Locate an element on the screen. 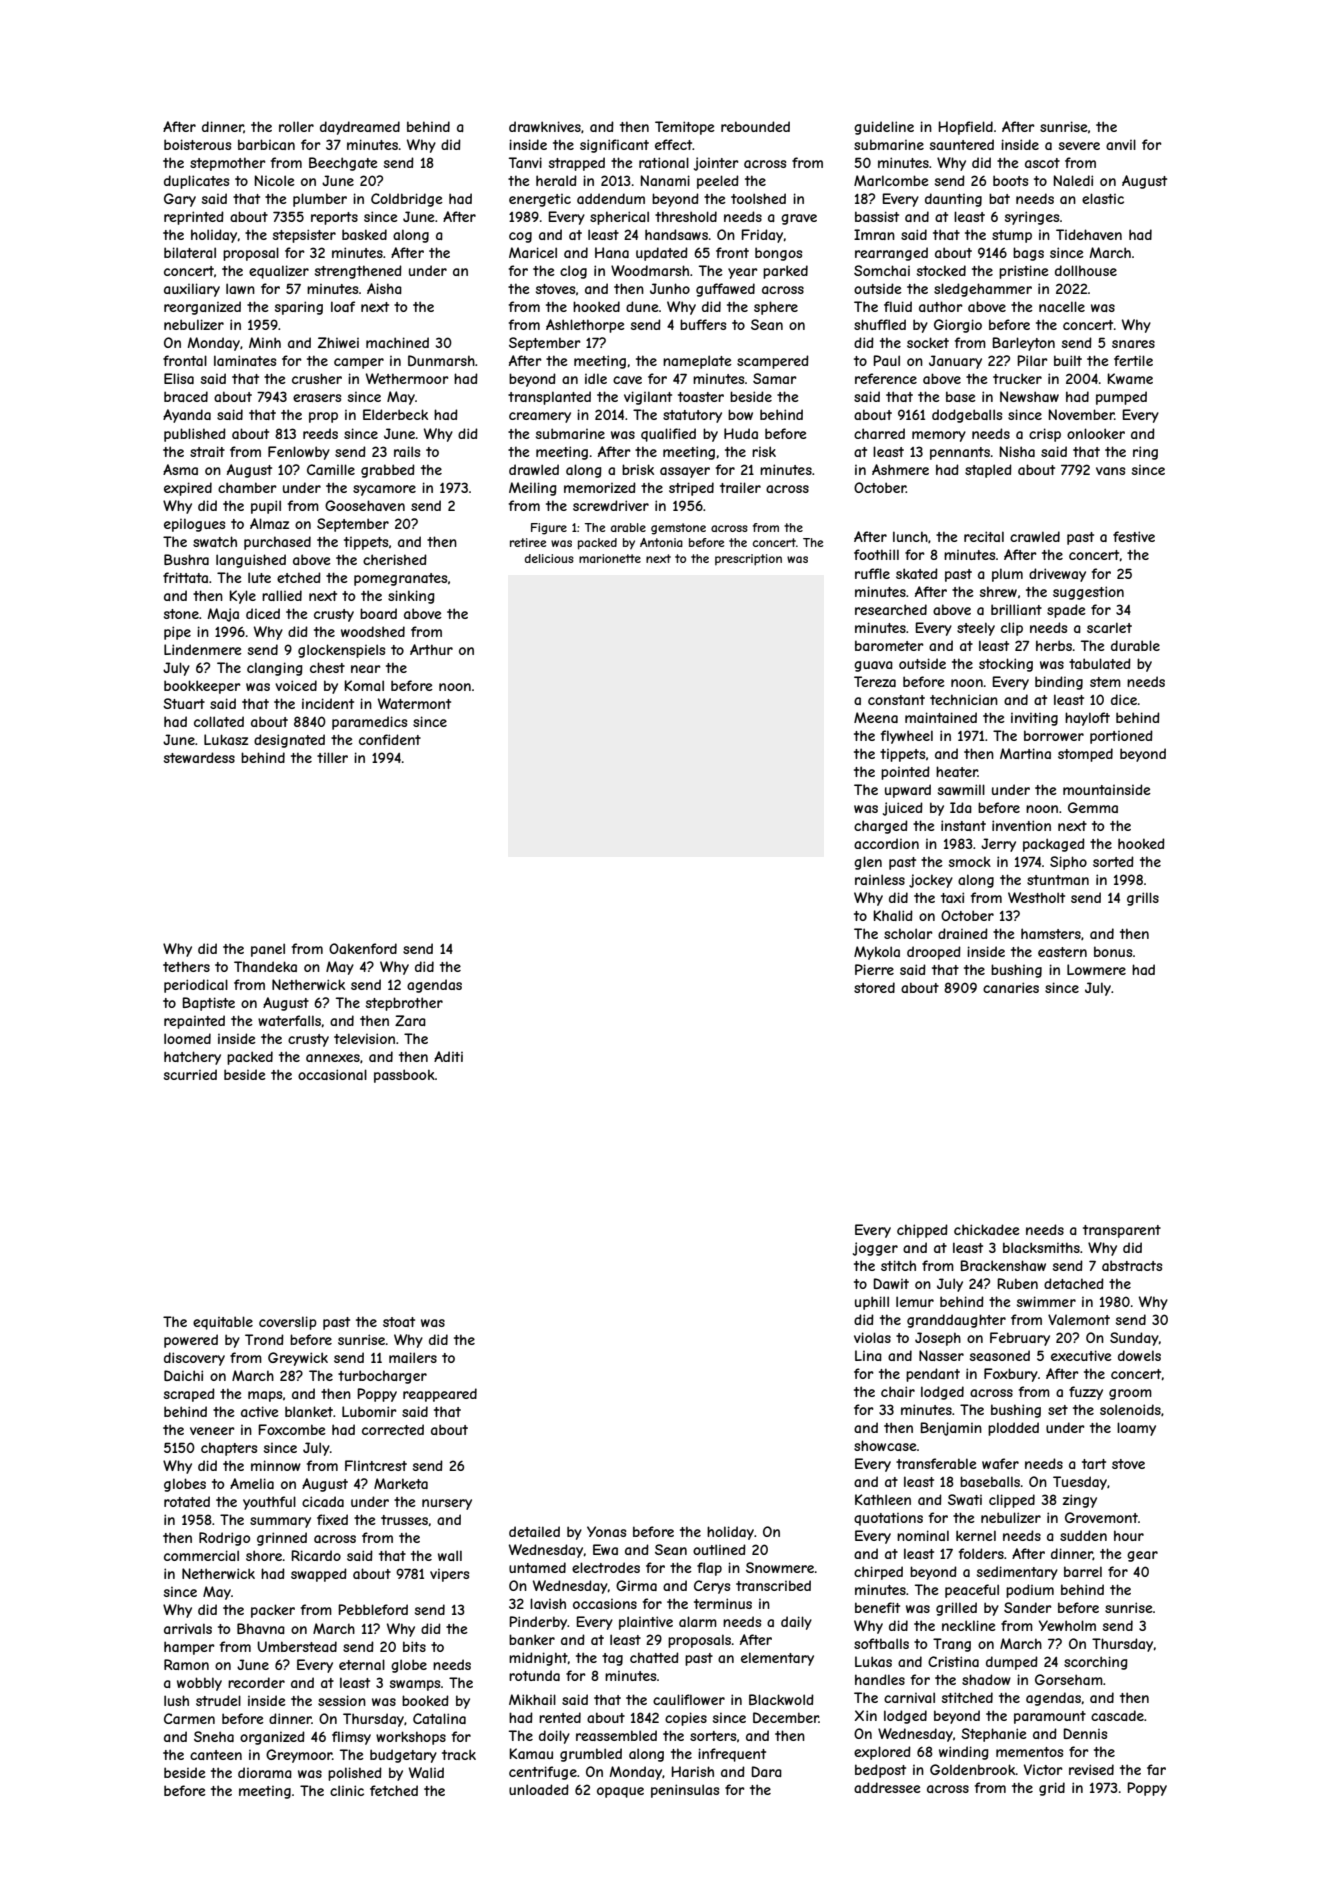 This screenshot has height=1885, width=1333. dollhouse is located at coordinates (1086, 270).
